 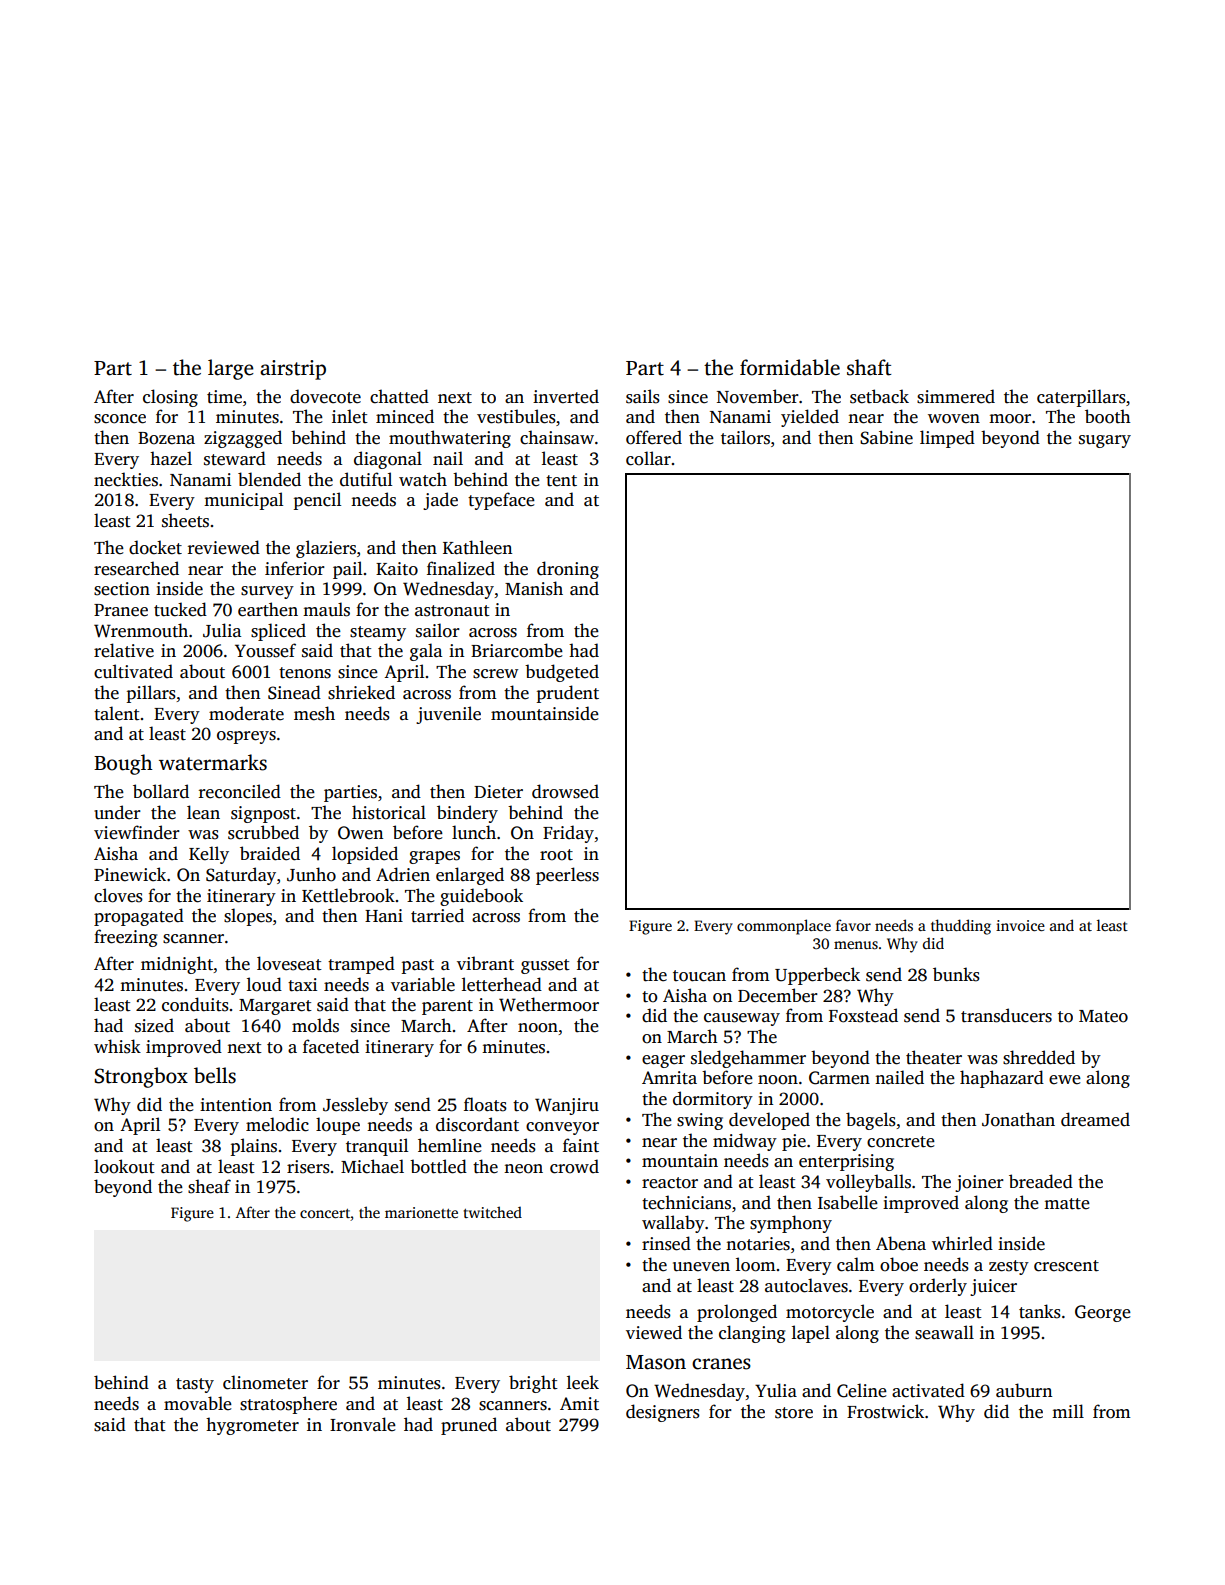 I want to click on shaft, so click(x=869, y=367).
